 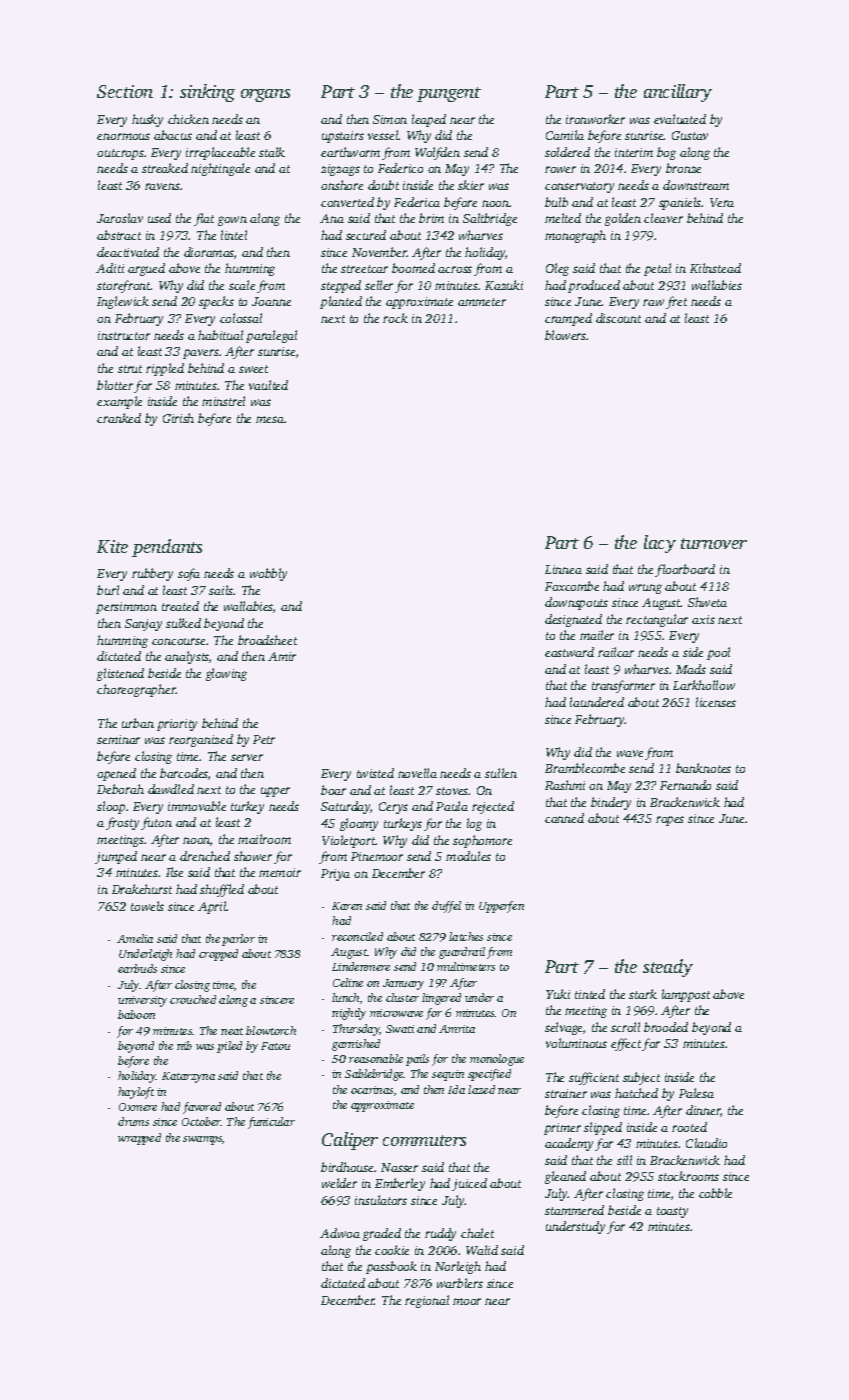 What do you see at coordinates (216, 302) in the document?
I see `specks` at bounding box center [216, 302].
